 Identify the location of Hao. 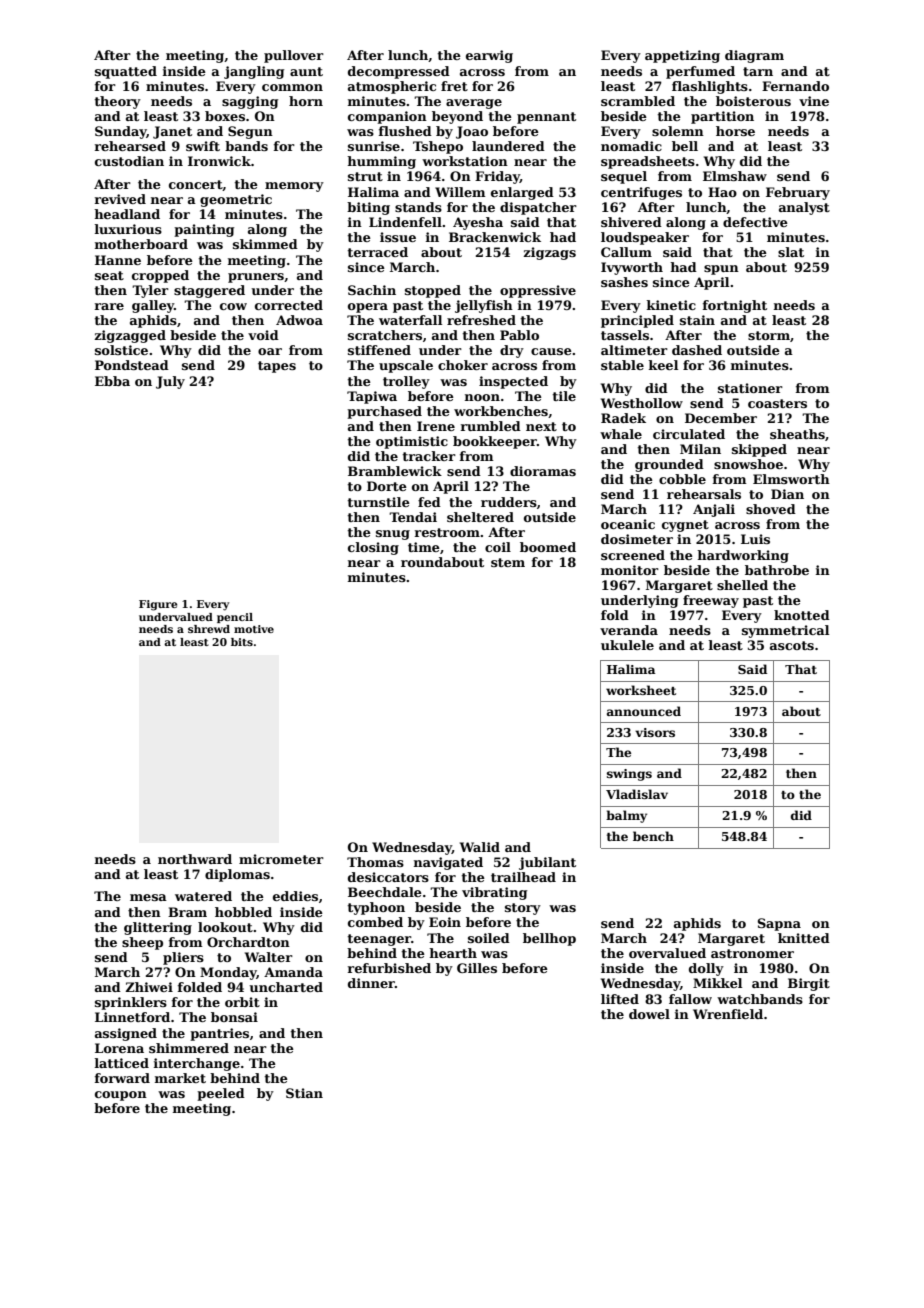
(722, 192).
